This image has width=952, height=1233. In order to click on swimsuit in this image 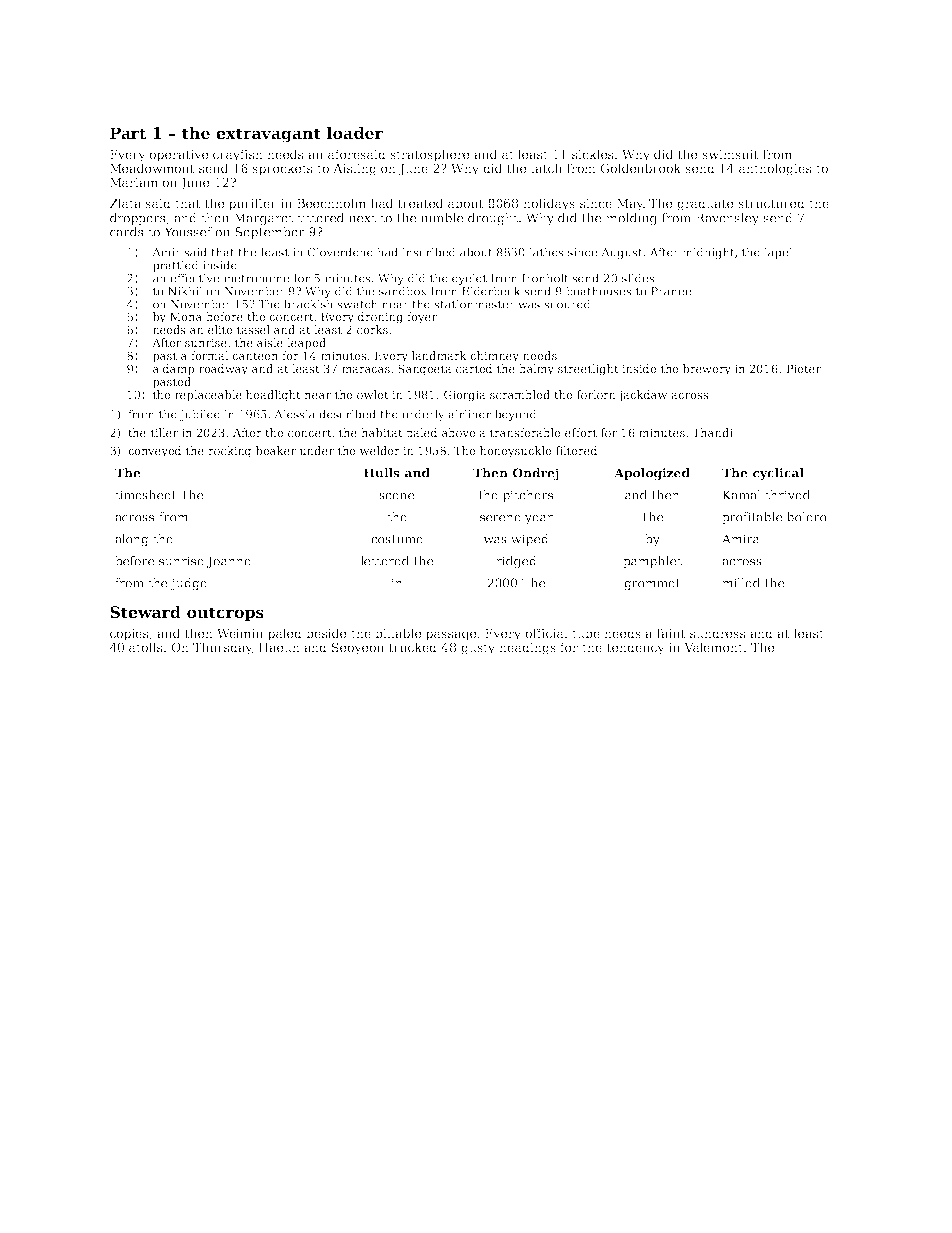, I will do `click(730, 154)`.
